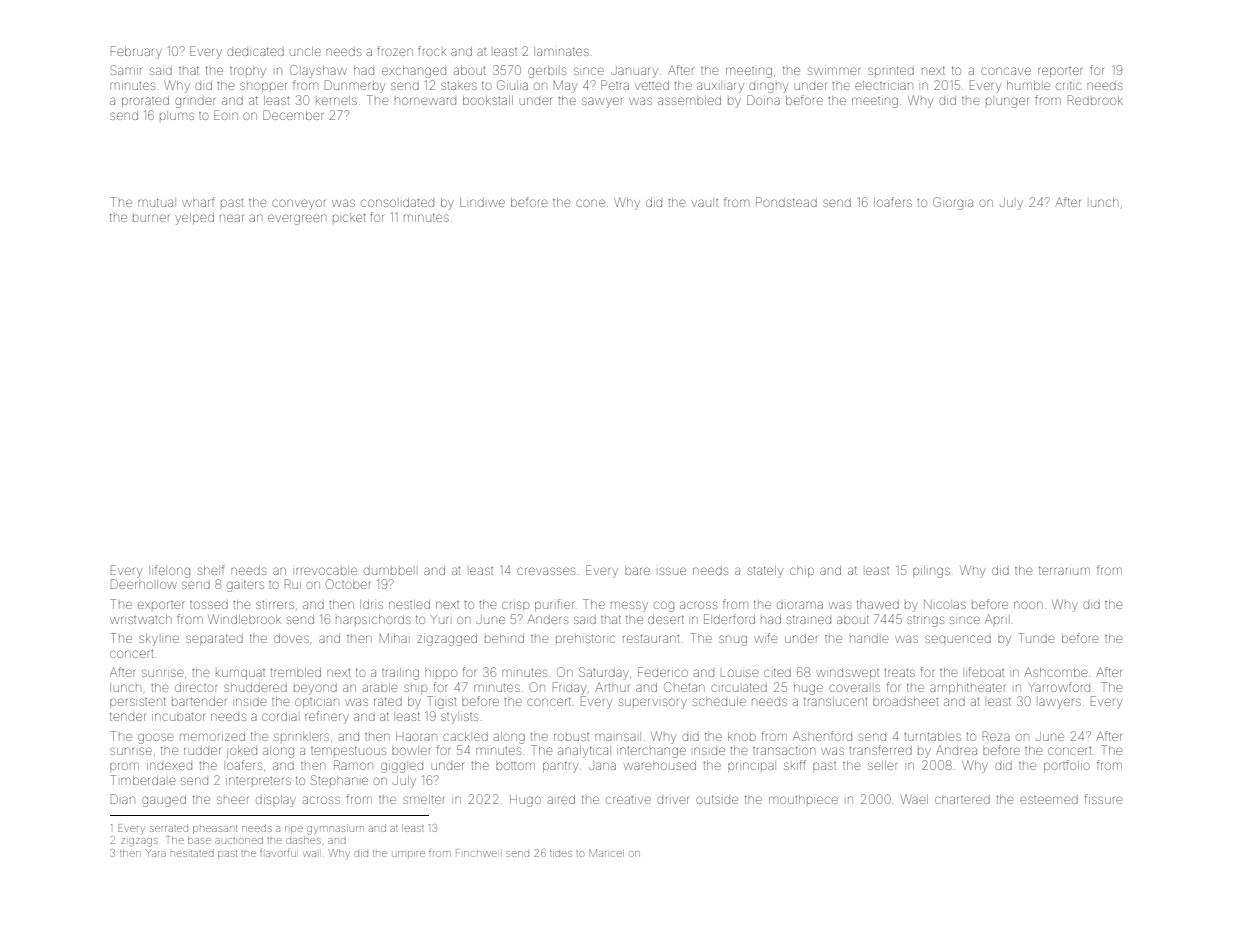 Image resolution: width=1233 pixels, height=952 pixels. Describe the element at coordinates (546, 571) in the page. I see `crevasses` at that location.
